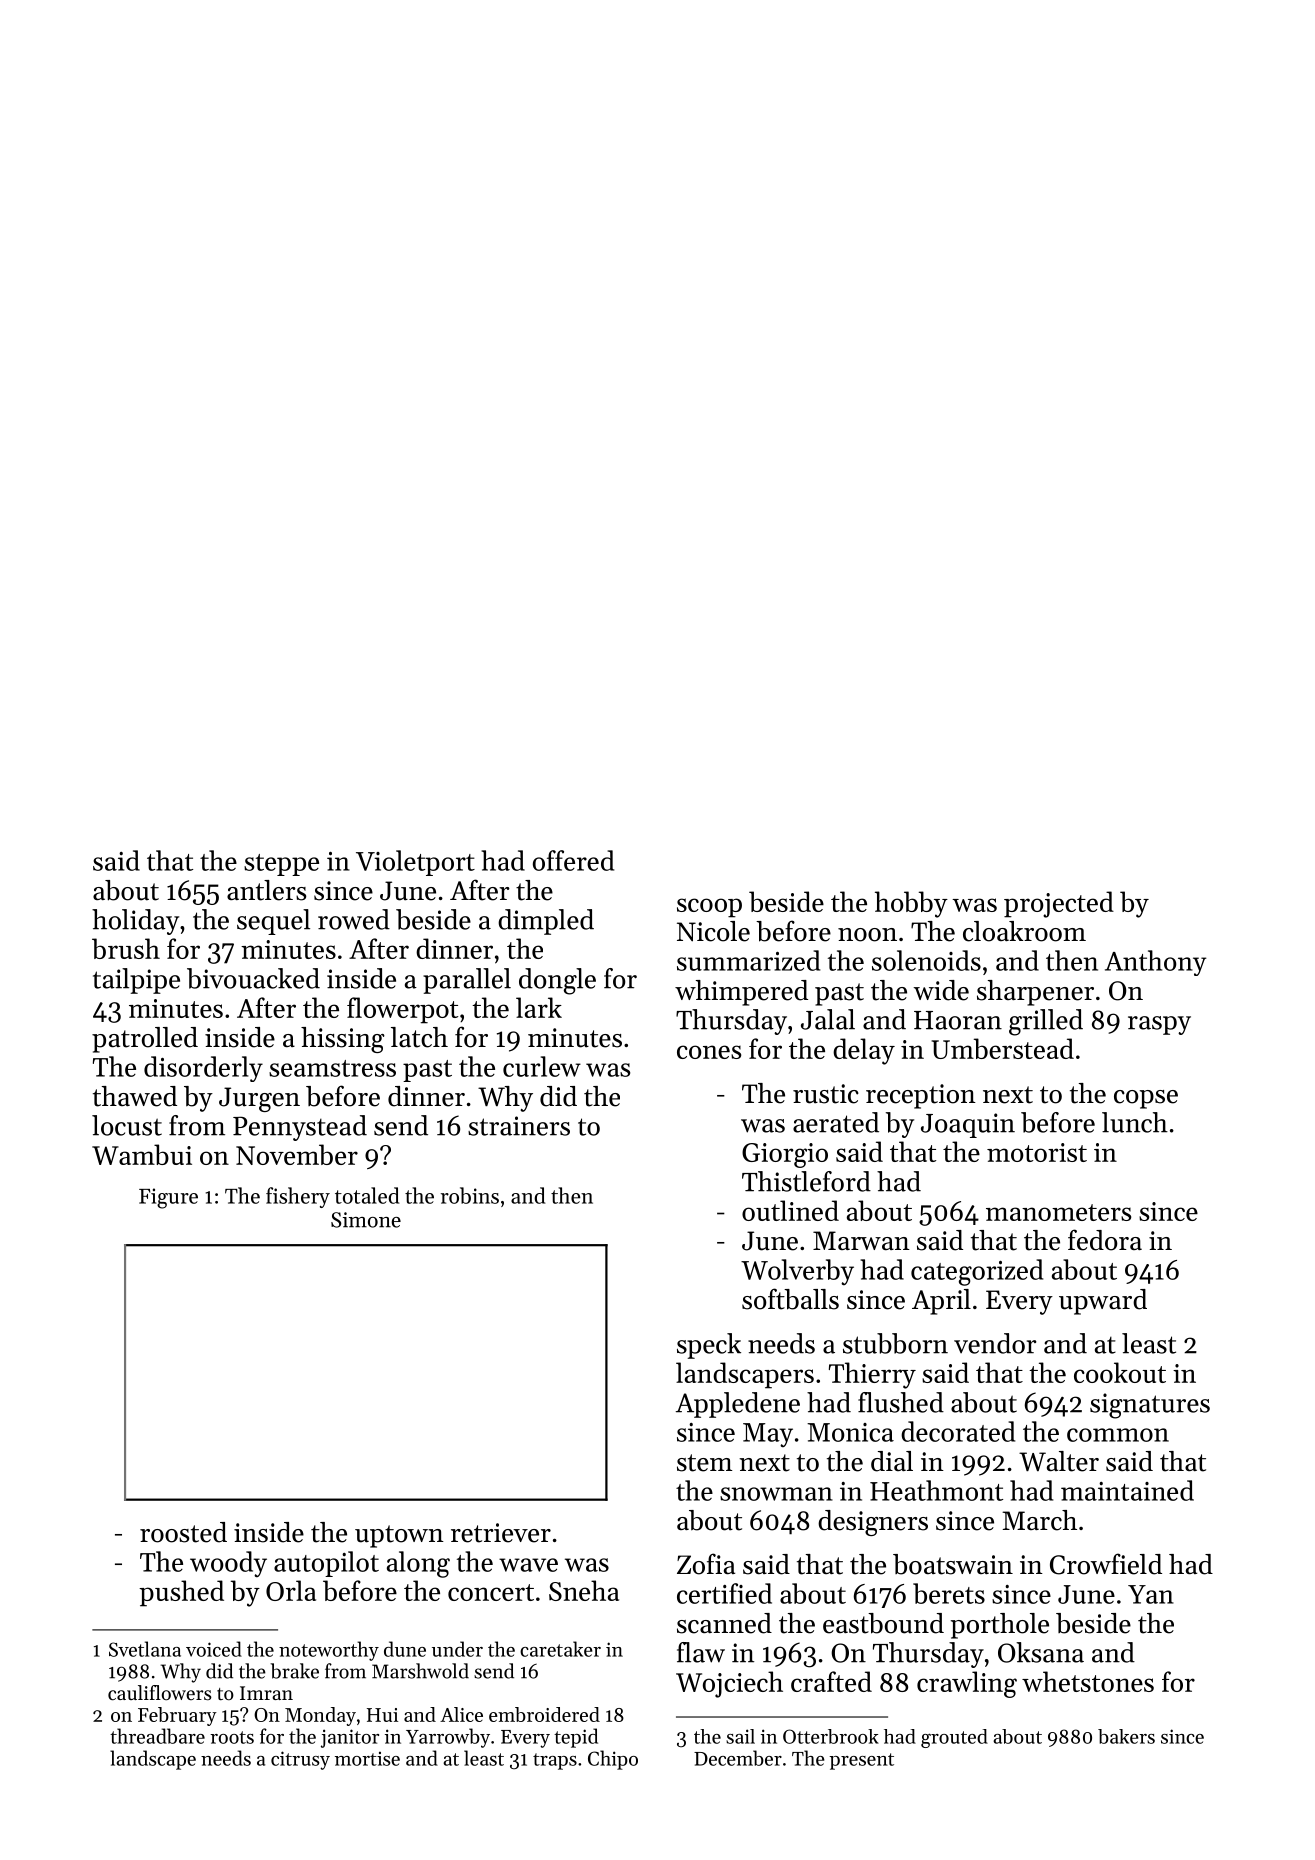 Image resolution: width=1315 pixels, height=1860 pixels. What do you see at coordinates (573, 860) in the image?
I see `offered` at bounding box center [573, 860].
